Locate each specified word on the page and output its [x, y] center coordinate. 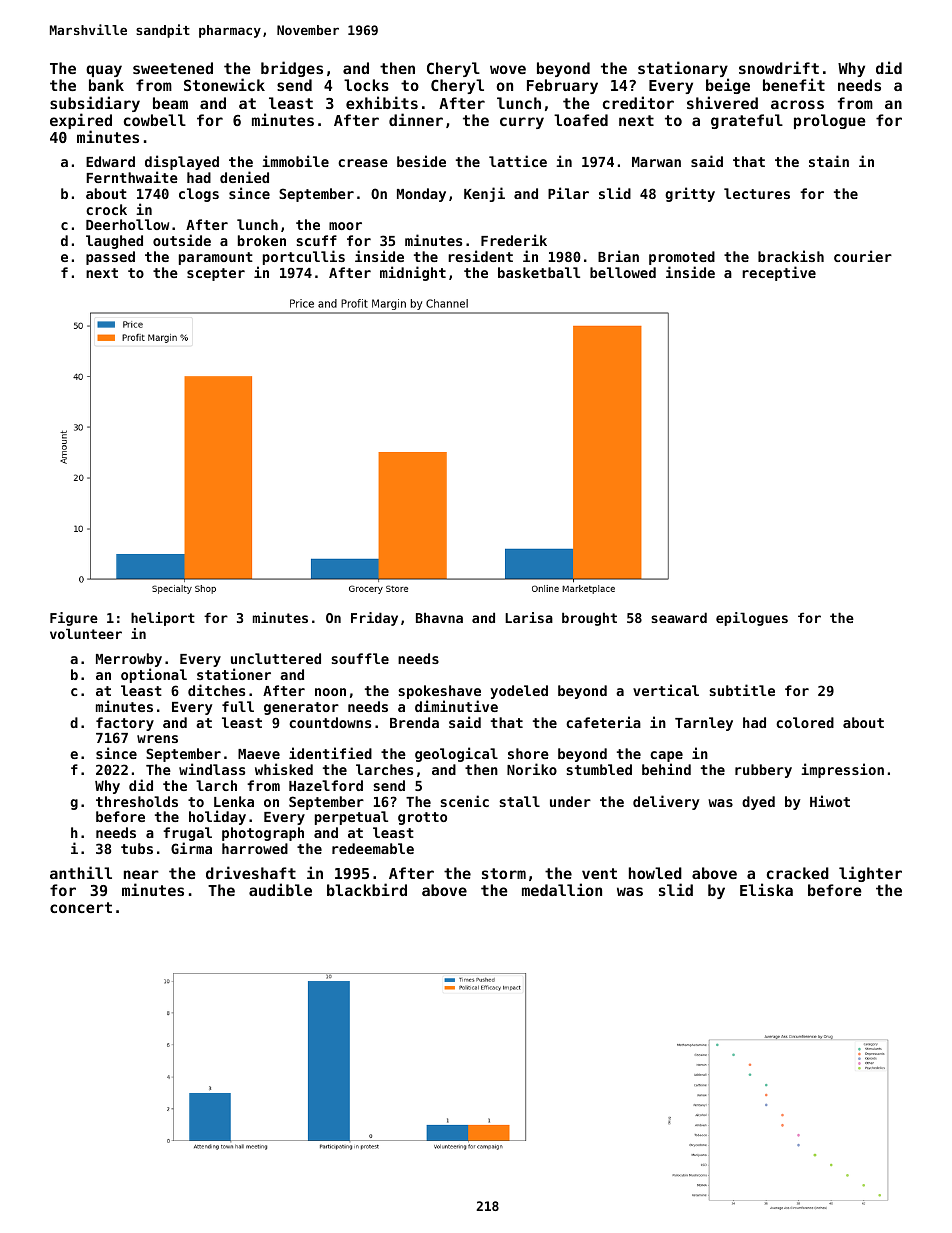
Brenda [414, 722]
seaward [679, 617]
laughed [114, 242]
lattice [518, 161]
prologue [829, 121]
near [141, 874]
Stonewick [224, 84]
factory [125, 724]
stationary [683, 70]
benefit [794, 84]
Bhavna [439, 617]
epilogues [752, 619]
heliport [163, 619]
